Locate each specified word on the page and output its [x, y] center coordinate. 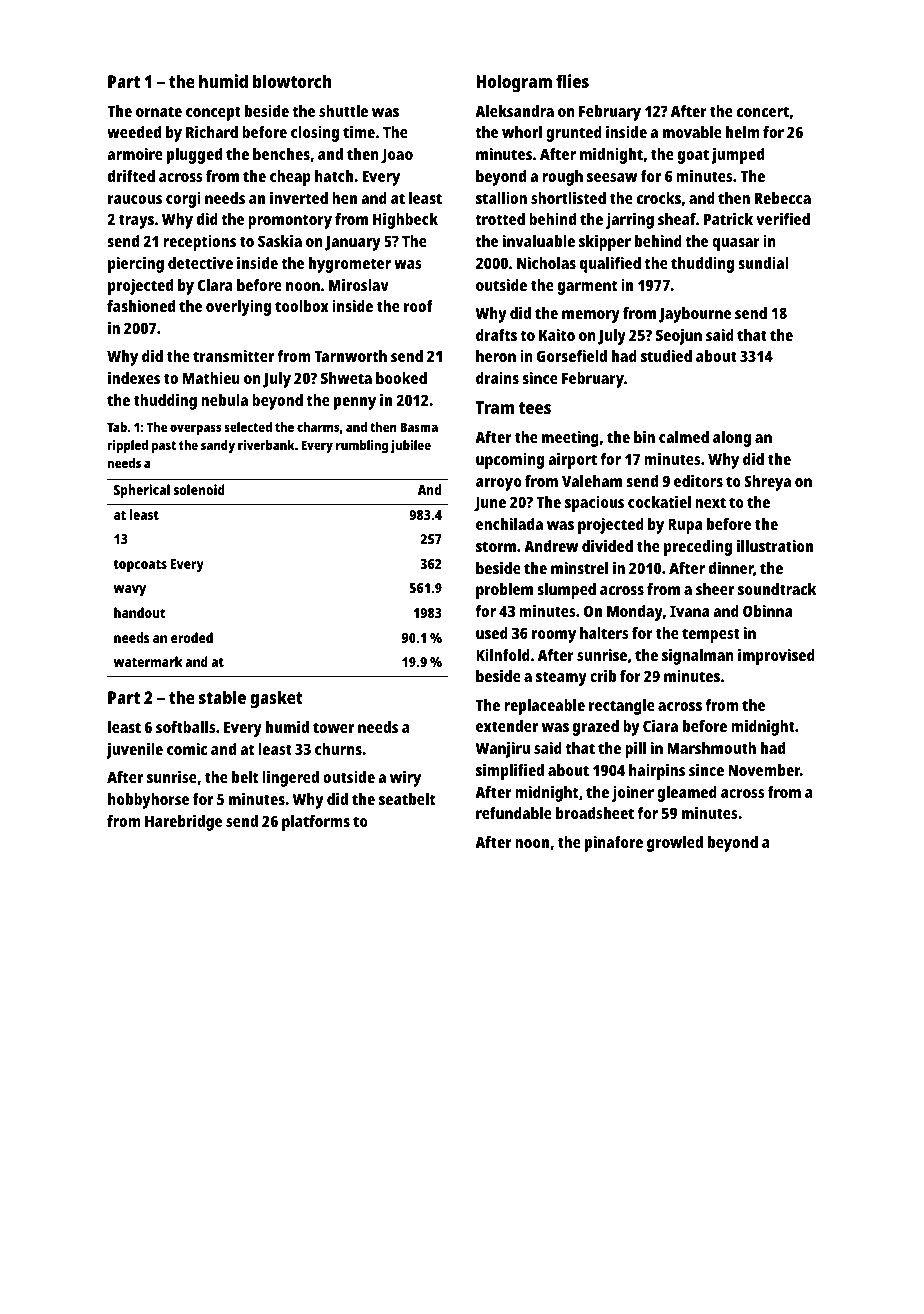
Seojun [679, 337]
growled [675, 844]
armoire [135, 154]
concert [763, 111]
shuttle [343, 111]
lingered [290, 779]
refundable [514, 813]
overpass [195, 429]
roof [418, 306]
